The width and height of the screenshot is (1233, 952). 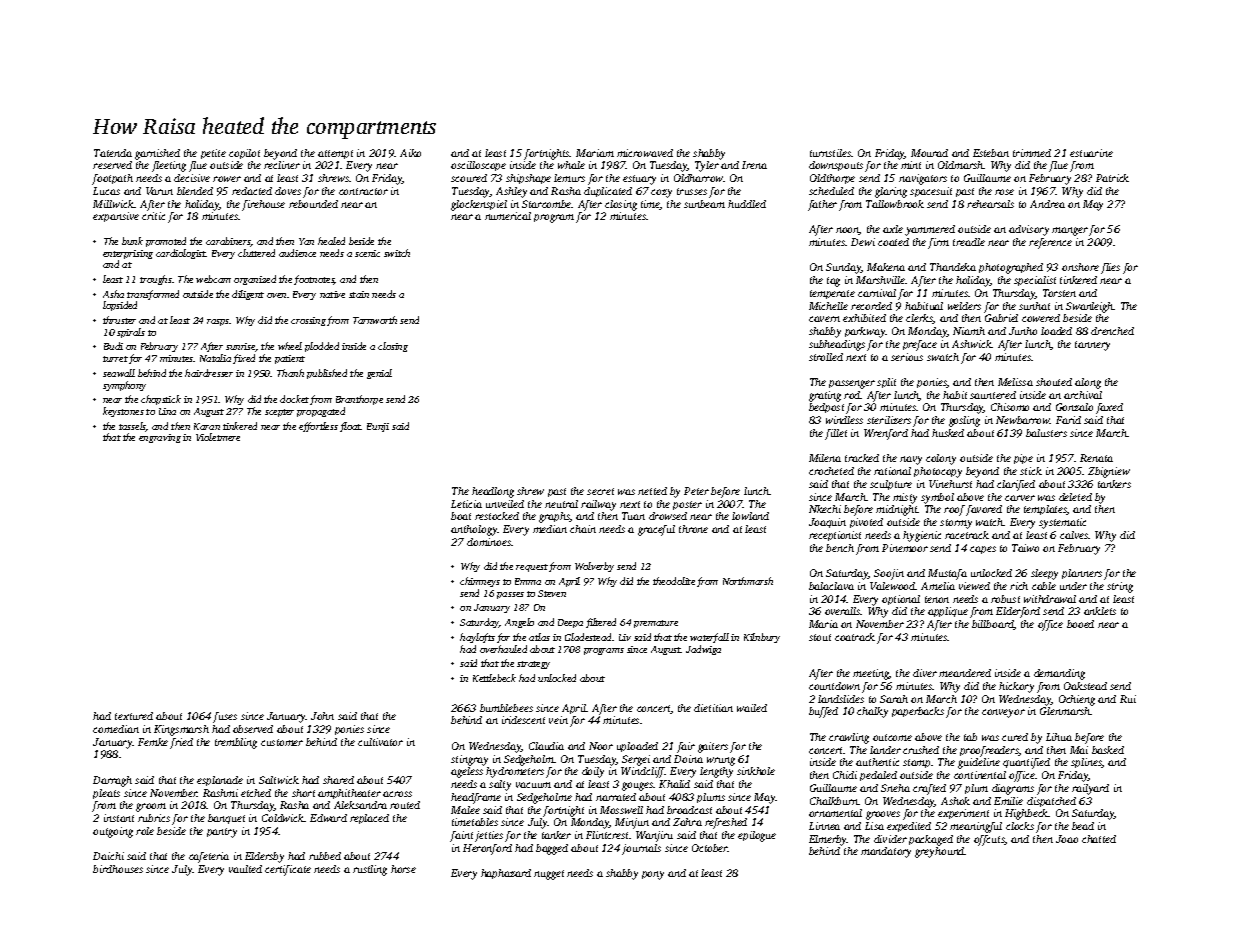 I want to click on parkway, so click(x=865, y=332).
